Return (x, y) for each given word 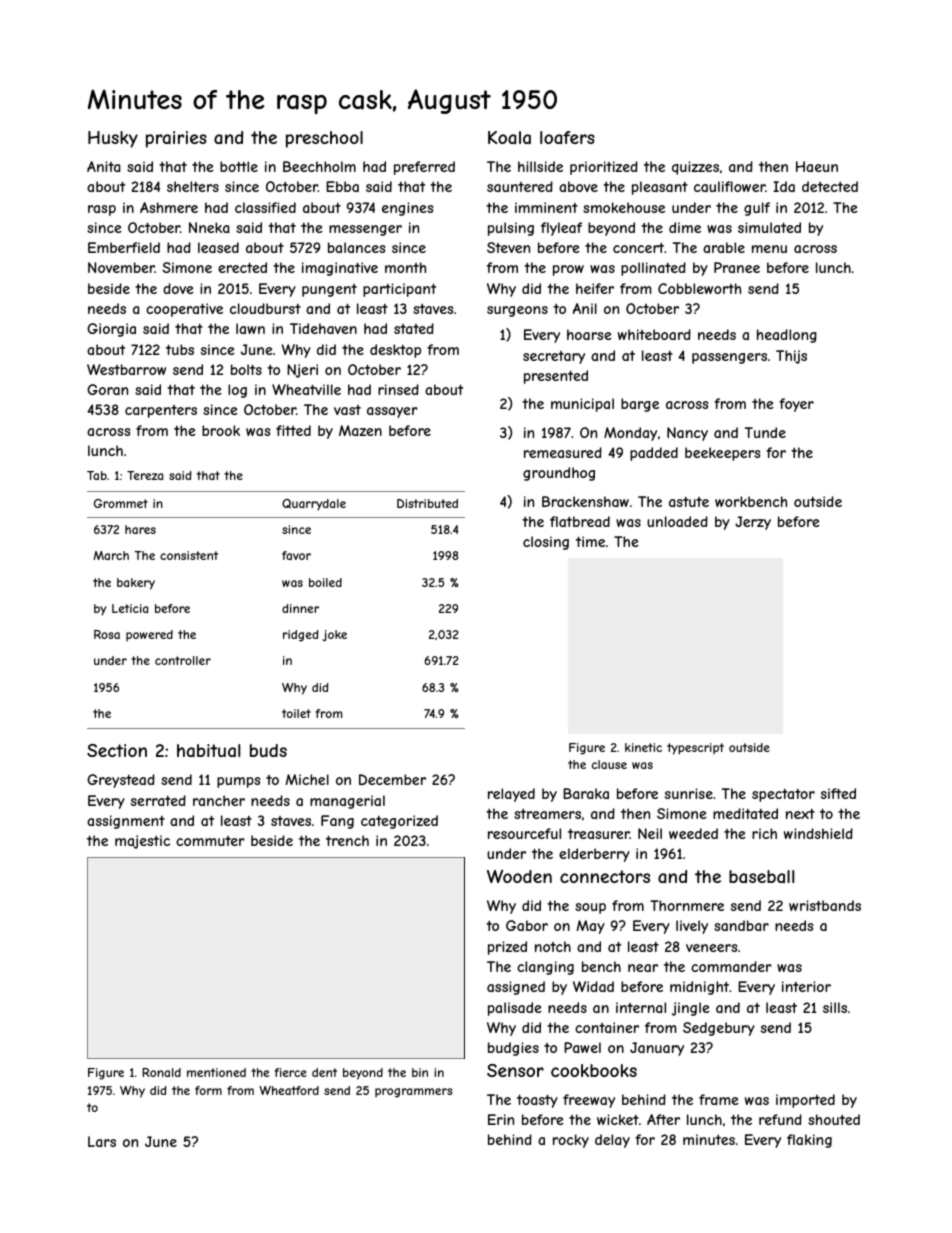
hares (140, 529)
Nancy (687, 434)
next (800, 814)
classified (265, 207)
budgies (513, 1049)
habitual (208, 750)
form (208, 1090)
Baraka (586, 793)
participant (399, 290)
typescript (695, 749)
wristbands (825, 905)
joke (335, 636)
